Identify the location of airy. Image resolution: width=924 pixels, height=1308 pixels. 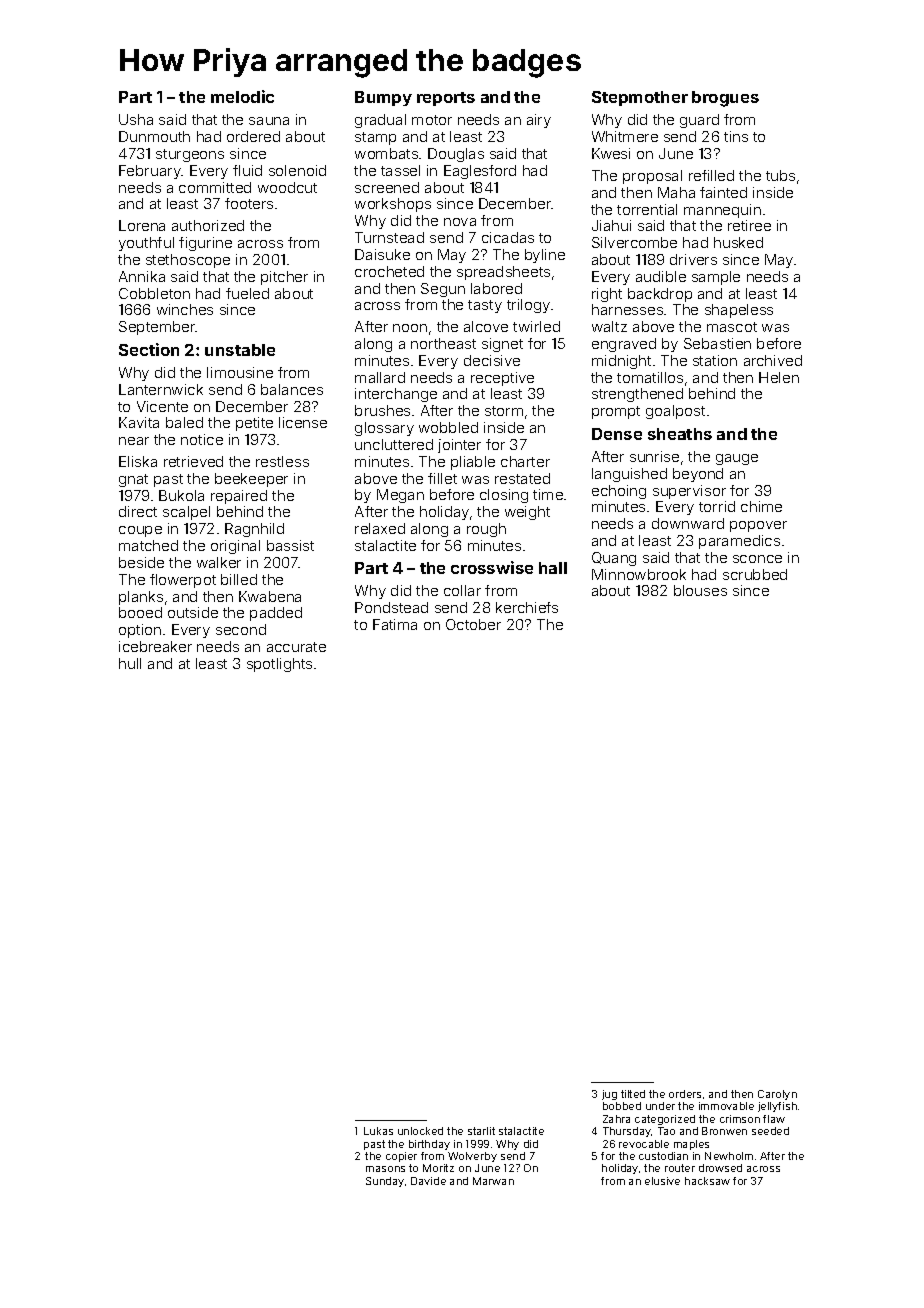
(539, 121).
